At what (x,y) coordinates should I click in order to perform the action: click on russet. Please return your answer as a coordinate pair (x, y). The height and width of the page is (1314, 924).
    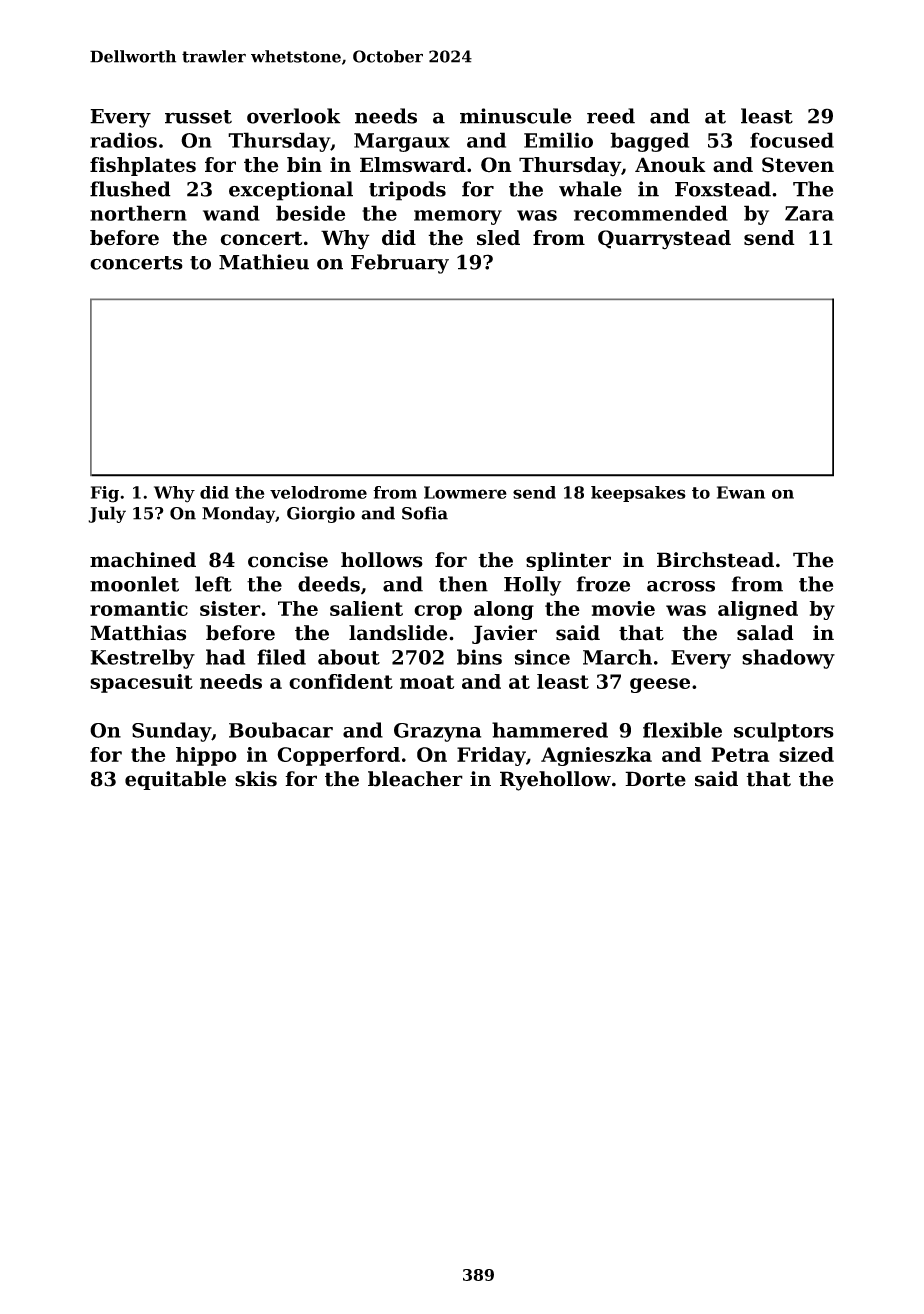
    Looking at the image, I should click on (198, 117).
